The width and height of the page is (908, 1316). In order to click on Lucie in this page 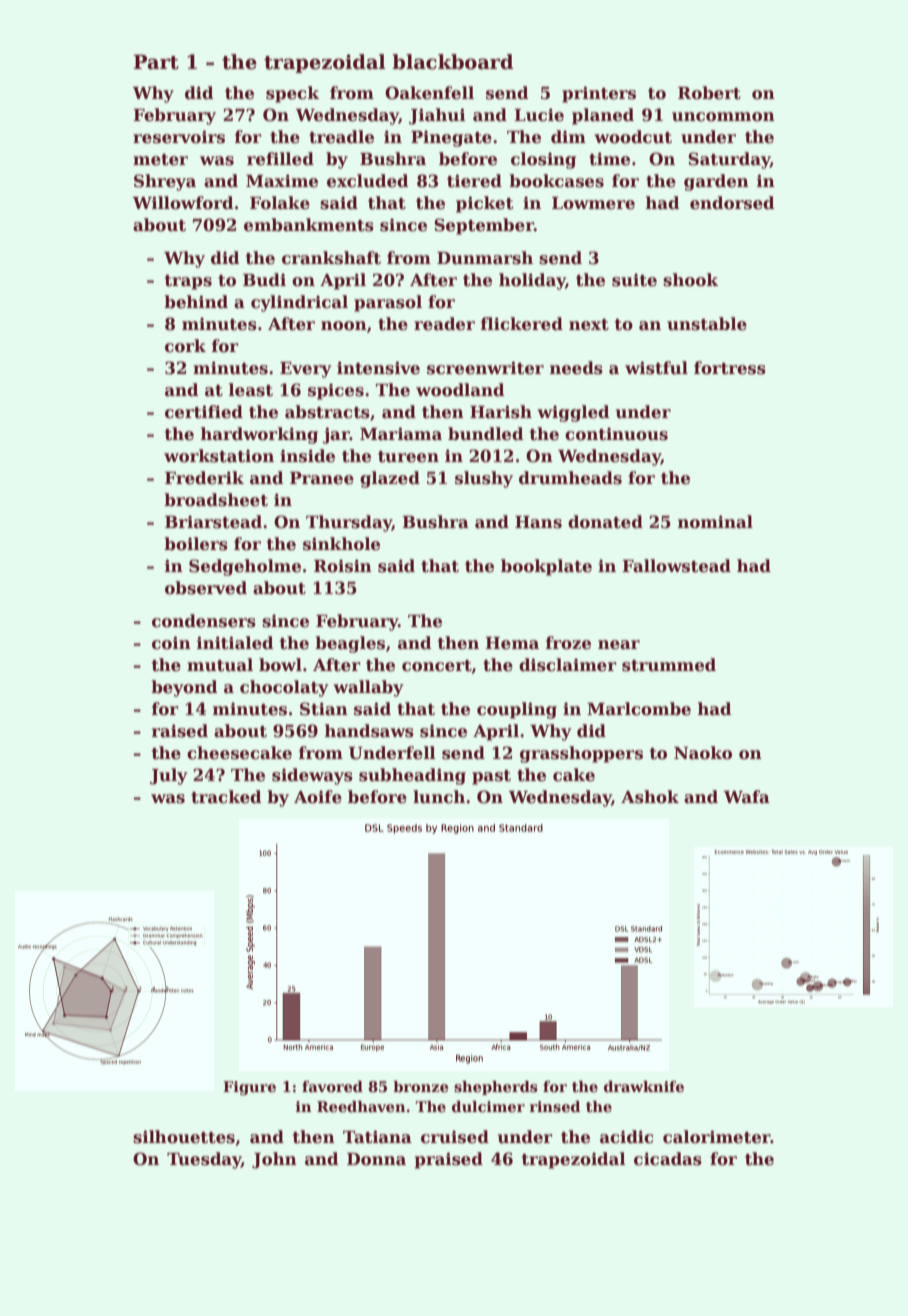, I will do `click(539, 115)`.
